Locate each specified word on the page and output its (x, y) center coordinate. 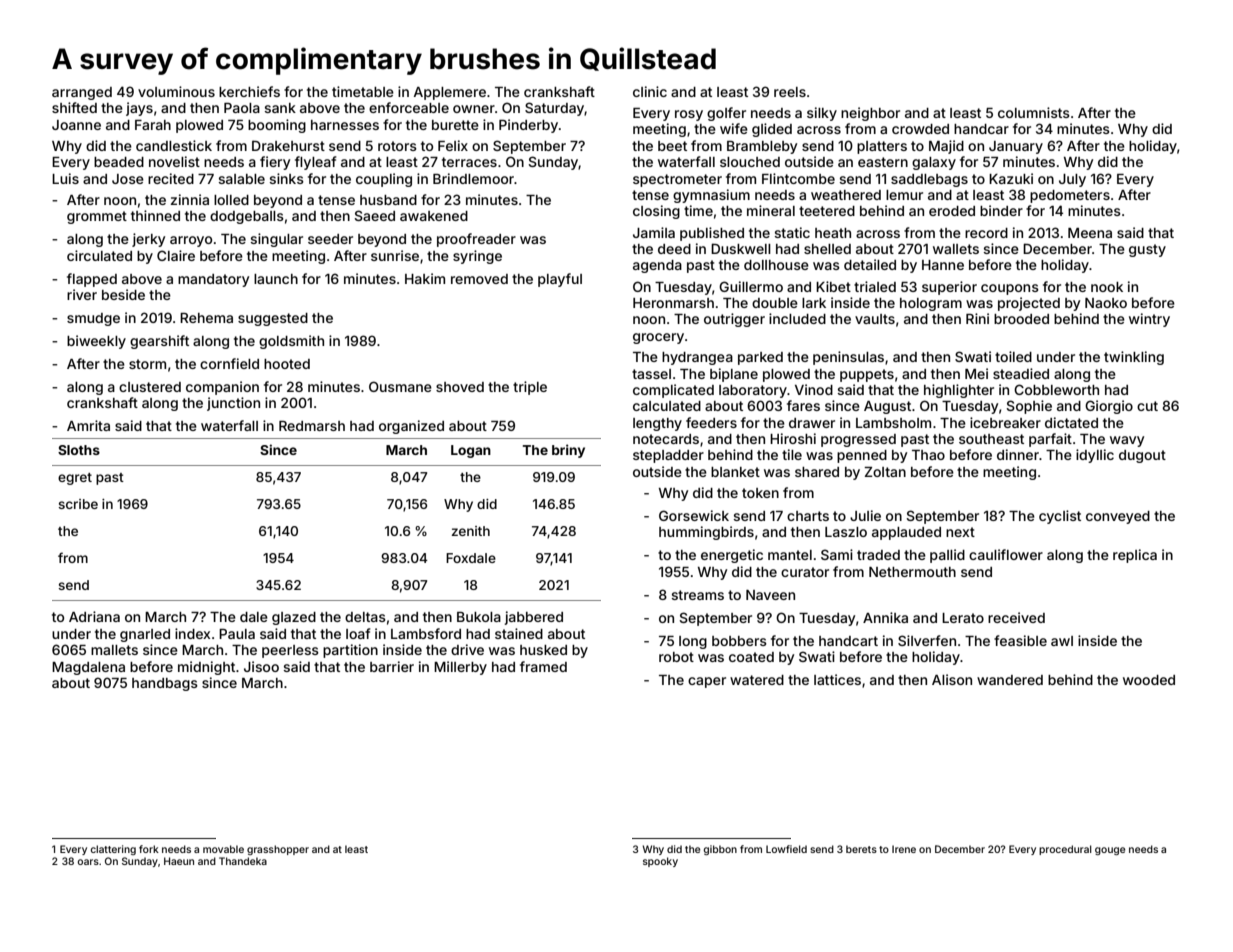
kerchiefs (249, 91)
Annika (885, 617)
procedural (1065, 850)
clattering (113, 850)
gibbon (720, 850)
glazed (294, 618)
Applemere (450, 93)
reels (790, 92)
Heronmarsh (673, 303)
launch (276, 279)
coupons (1010, 289)
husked (543, 650)
